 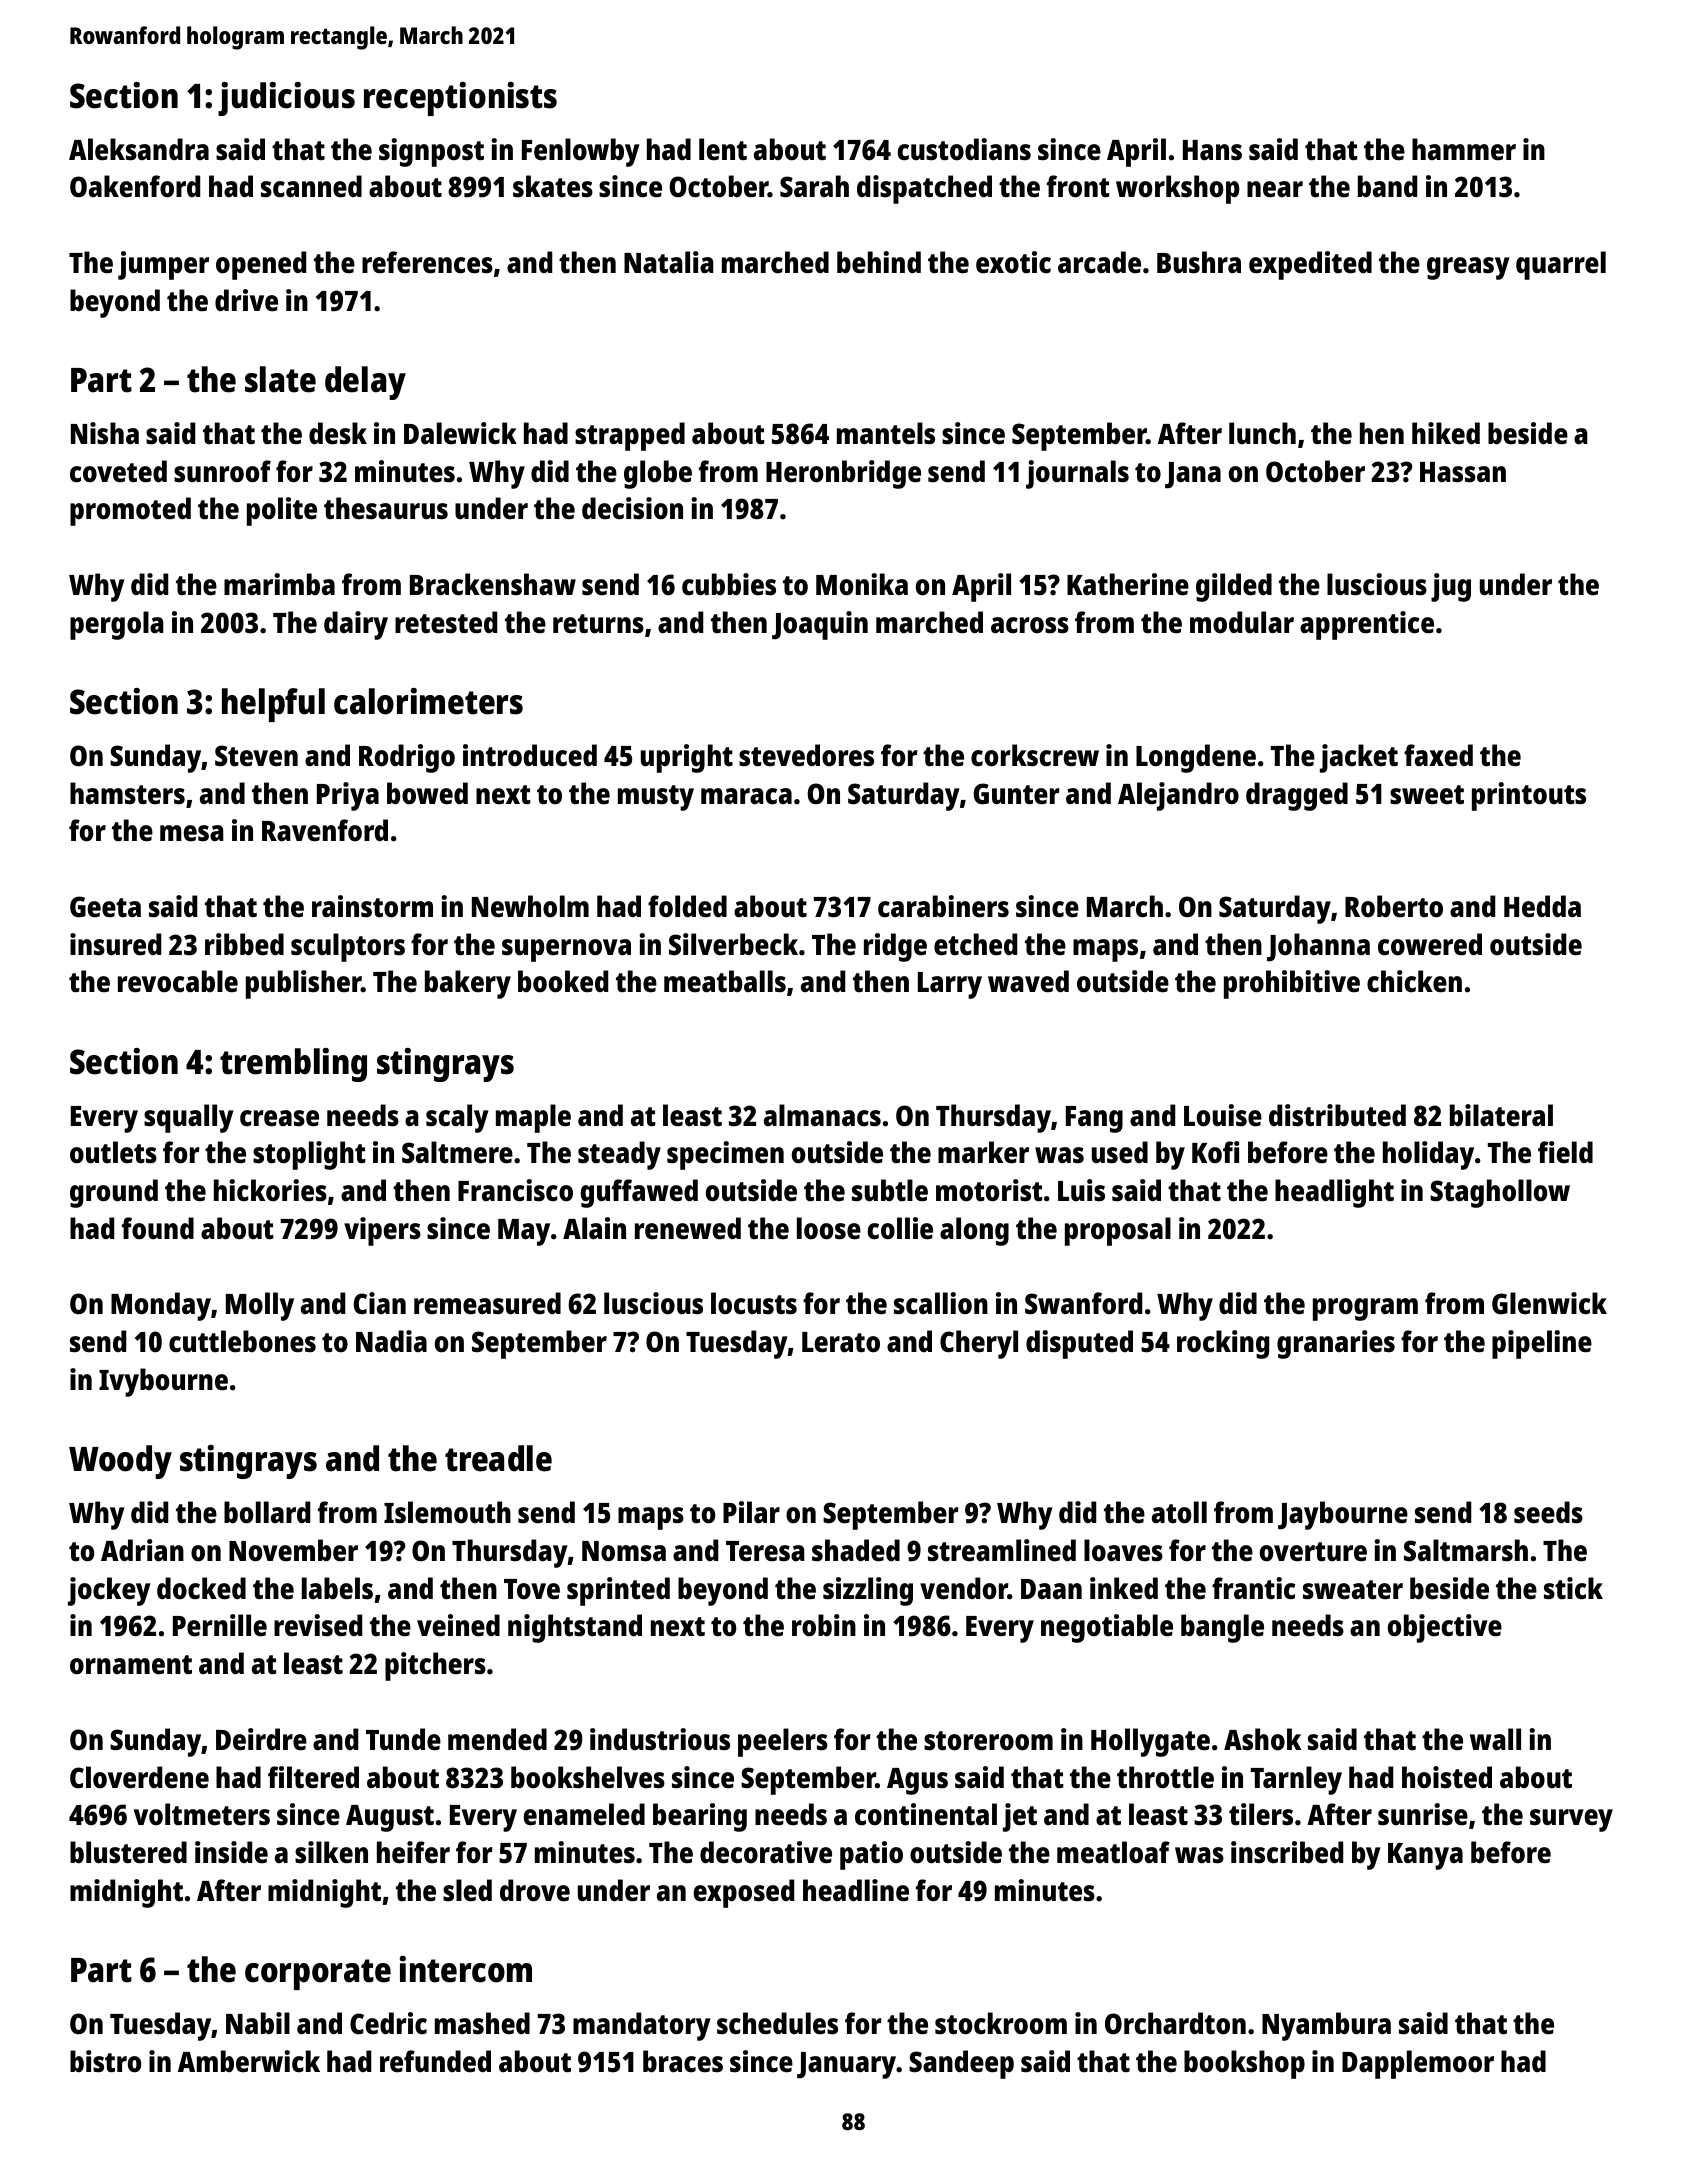 I want to click on prohibitive, so click(x=1292, y=984).
